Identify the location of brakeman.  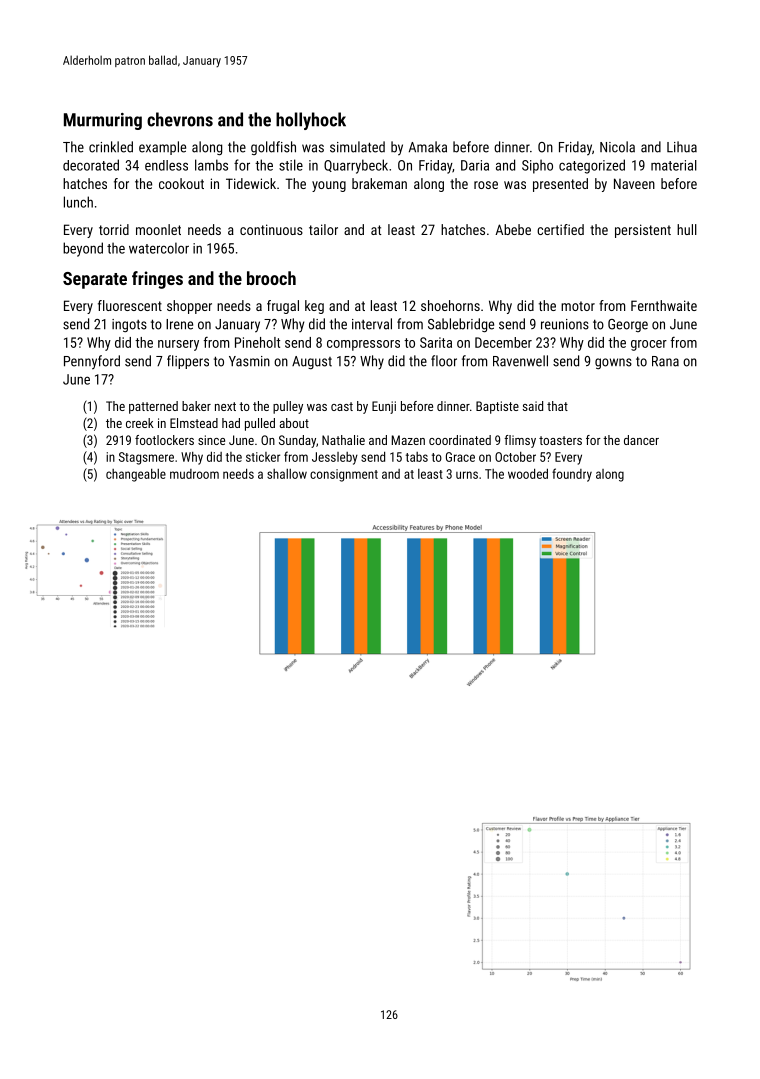
(379, 183).
